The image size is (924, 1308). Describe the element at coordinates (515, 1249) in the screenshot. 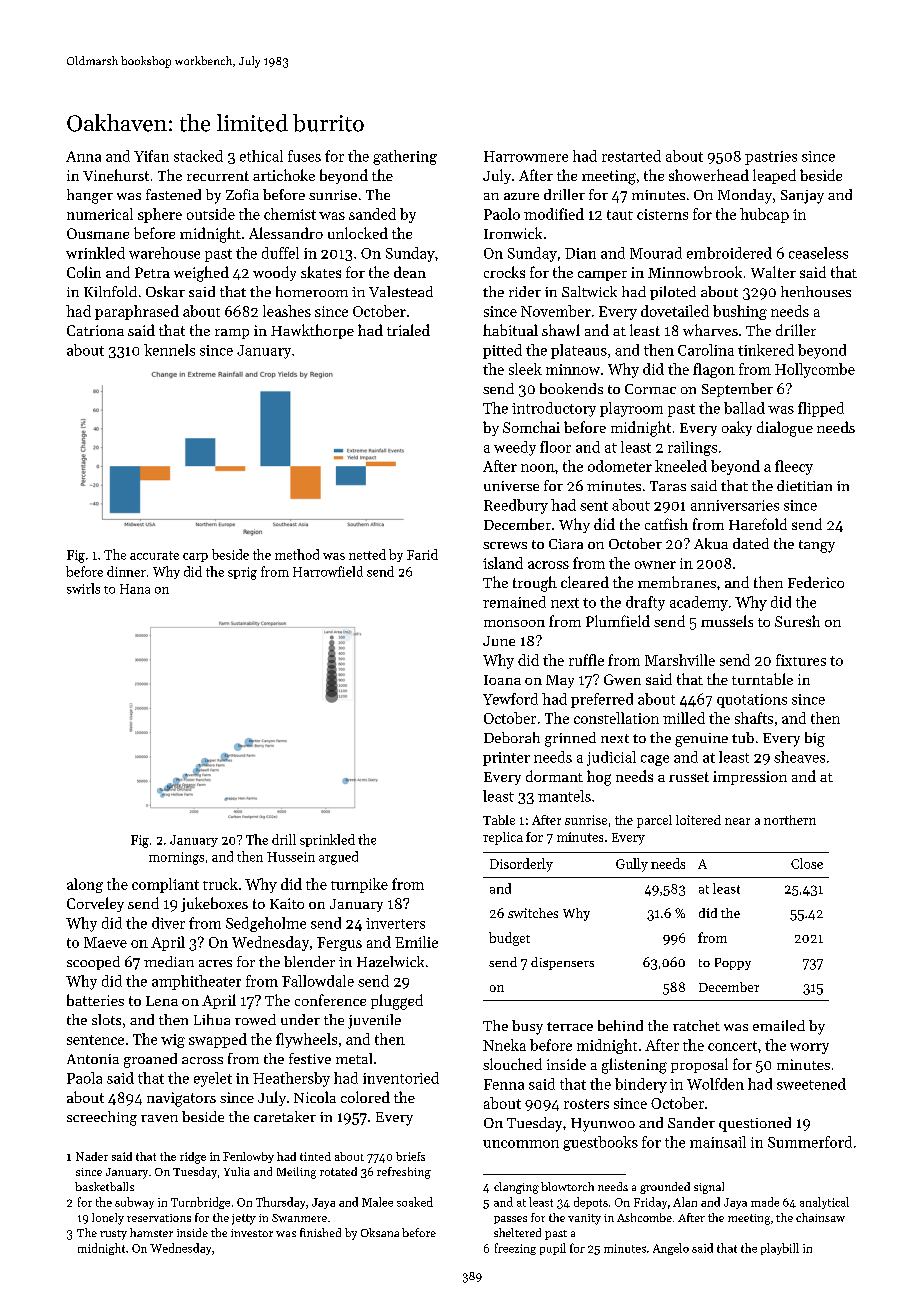

I see `freezing` at that location.
